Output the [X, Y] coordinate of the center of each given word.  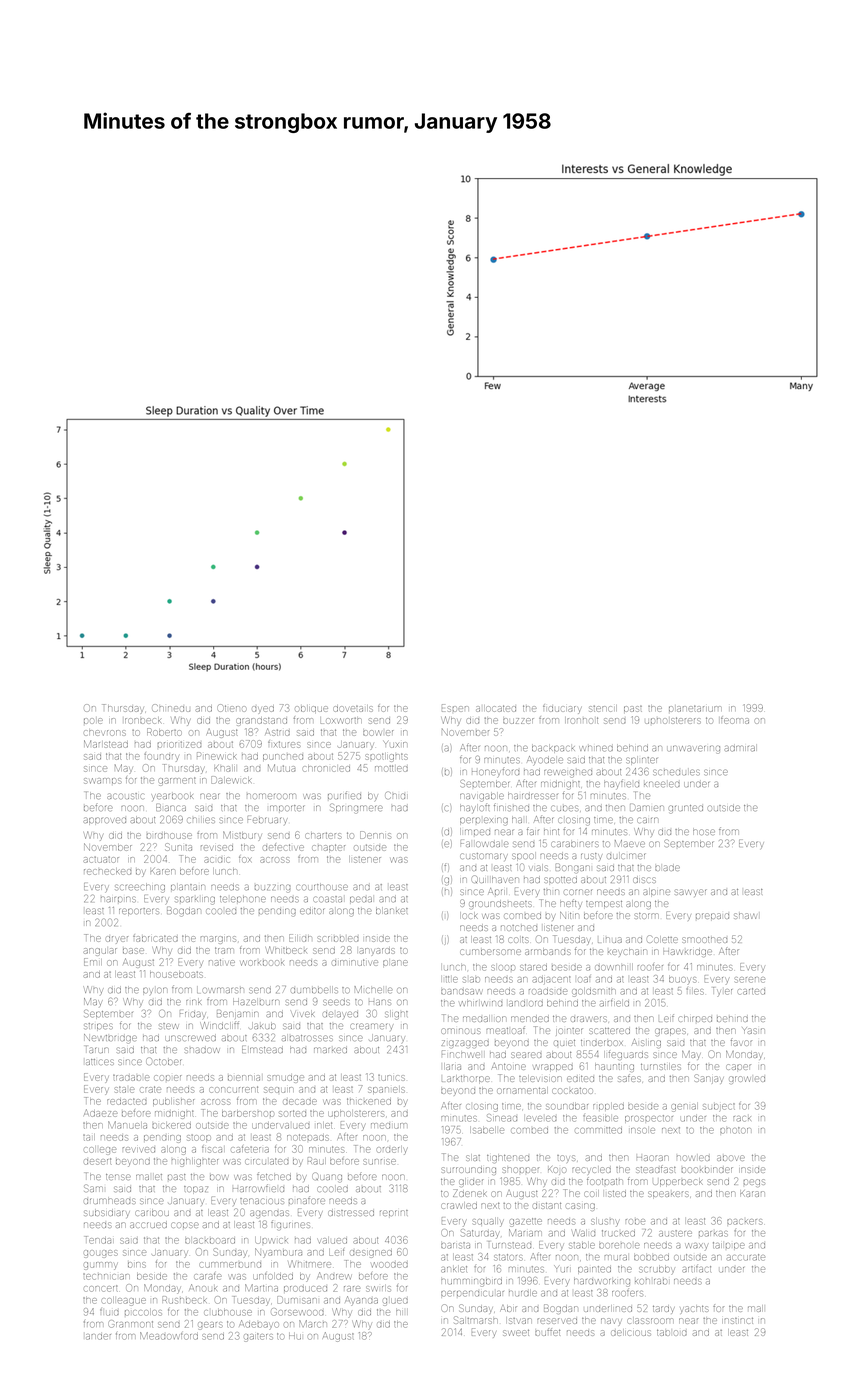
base [133, 951]
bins [137, 1265]
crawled [459, 1206]
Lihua [610, 940]
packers [744, 1222]
